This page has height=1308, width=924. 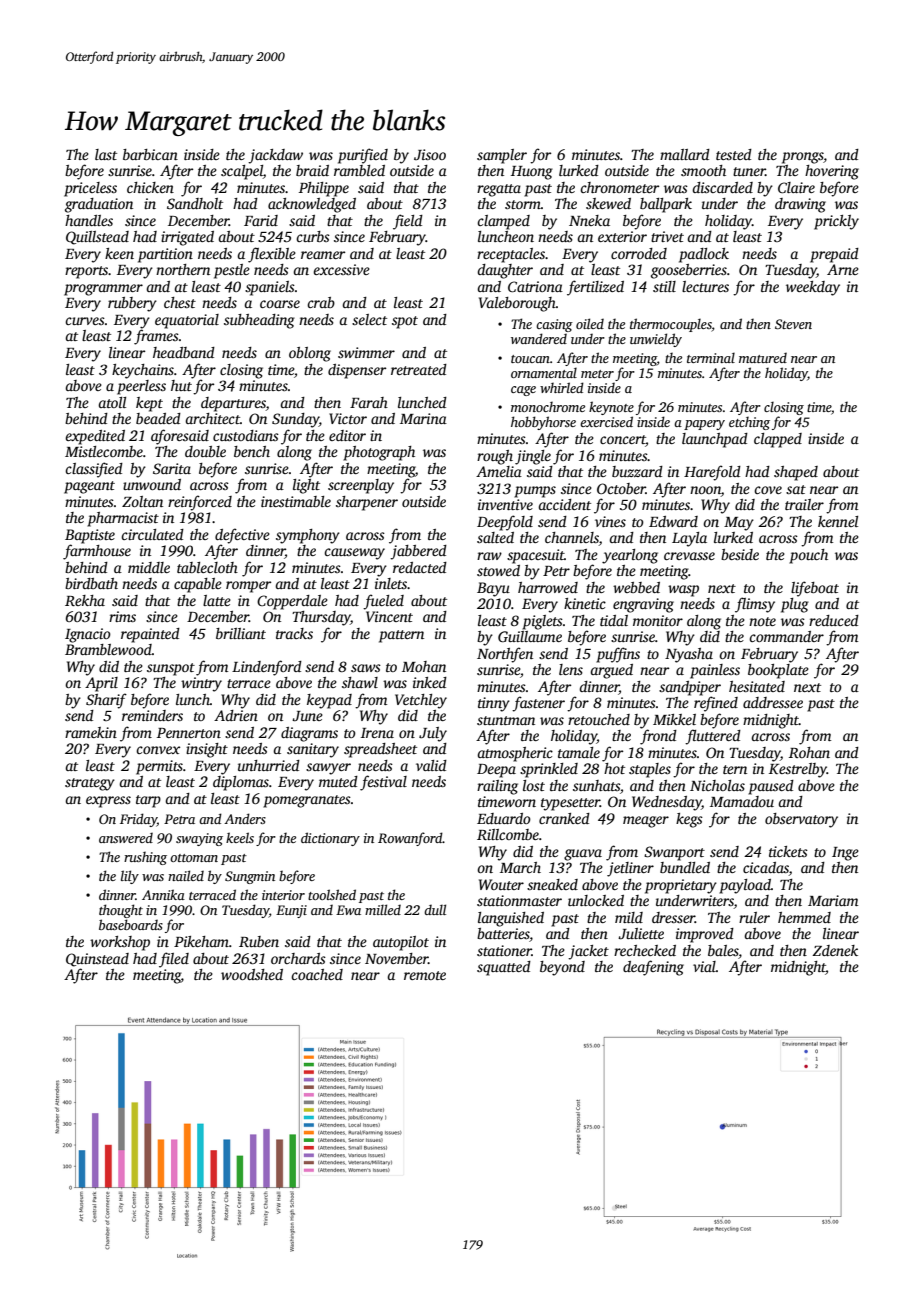 I want to click on reinforced, so click(x=200, y=503).
